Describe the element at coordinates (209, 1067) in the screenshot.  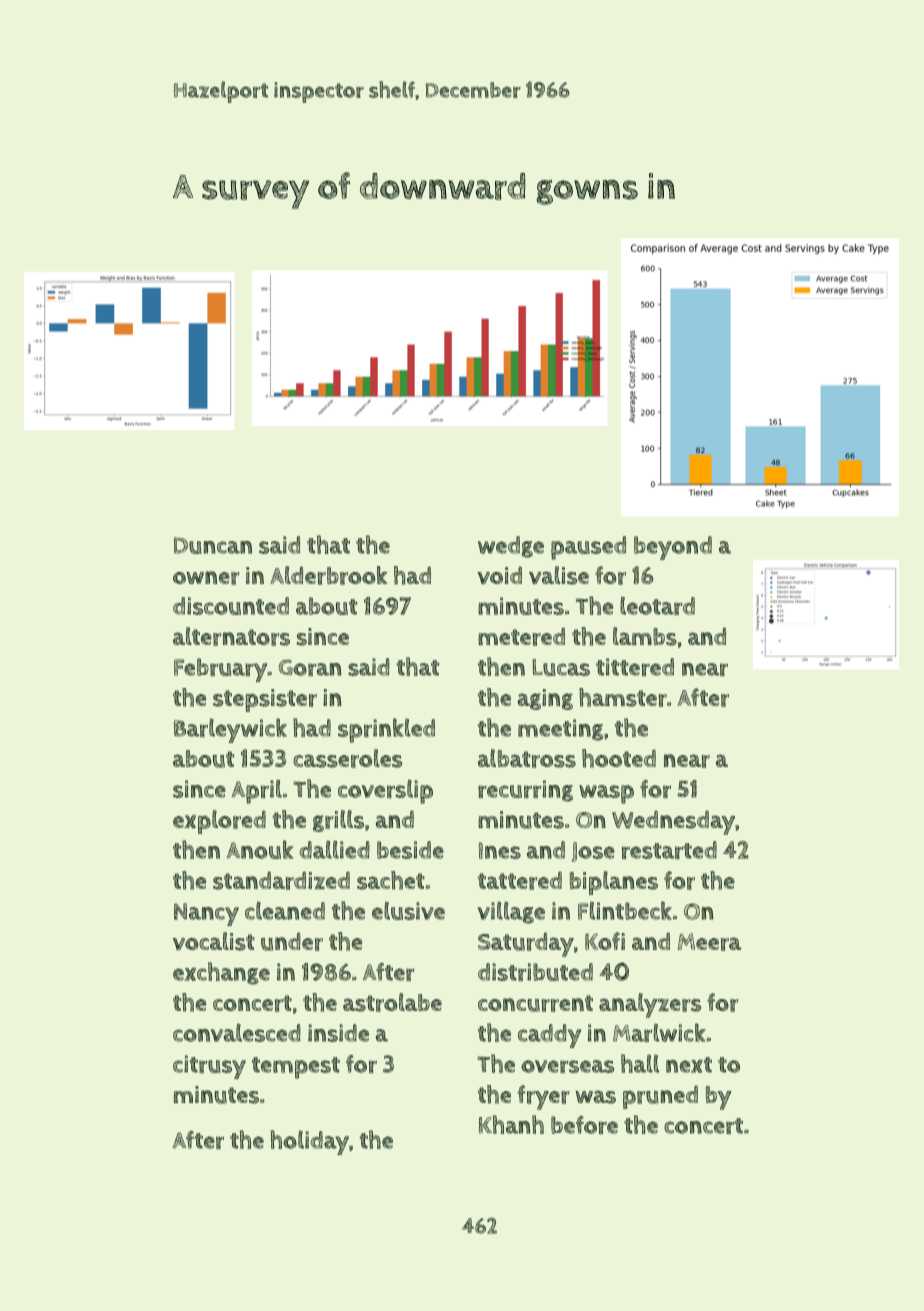
I see `citrusy` at that location.
